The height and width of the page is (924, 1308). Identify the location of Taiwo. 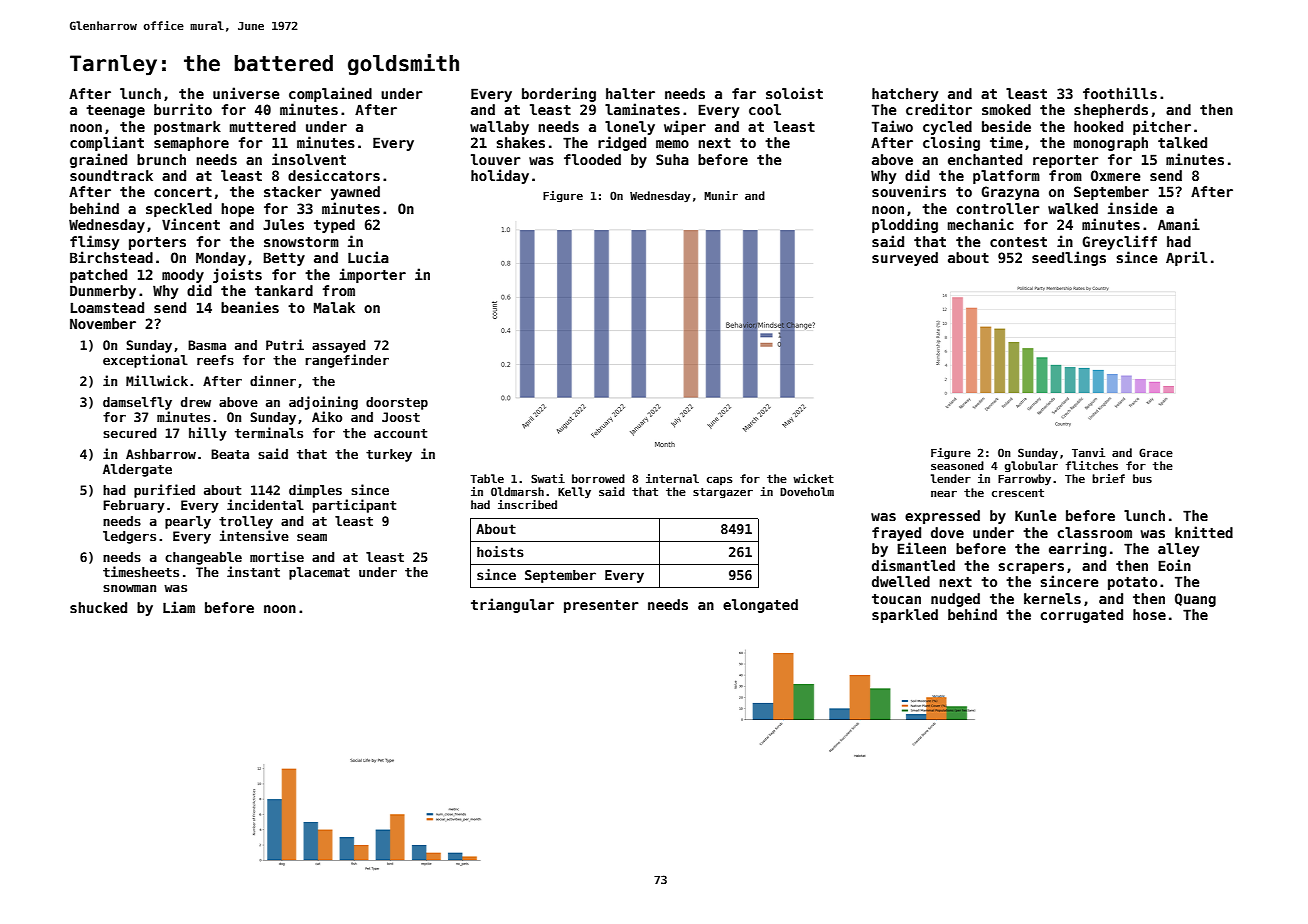
(892, 126).
